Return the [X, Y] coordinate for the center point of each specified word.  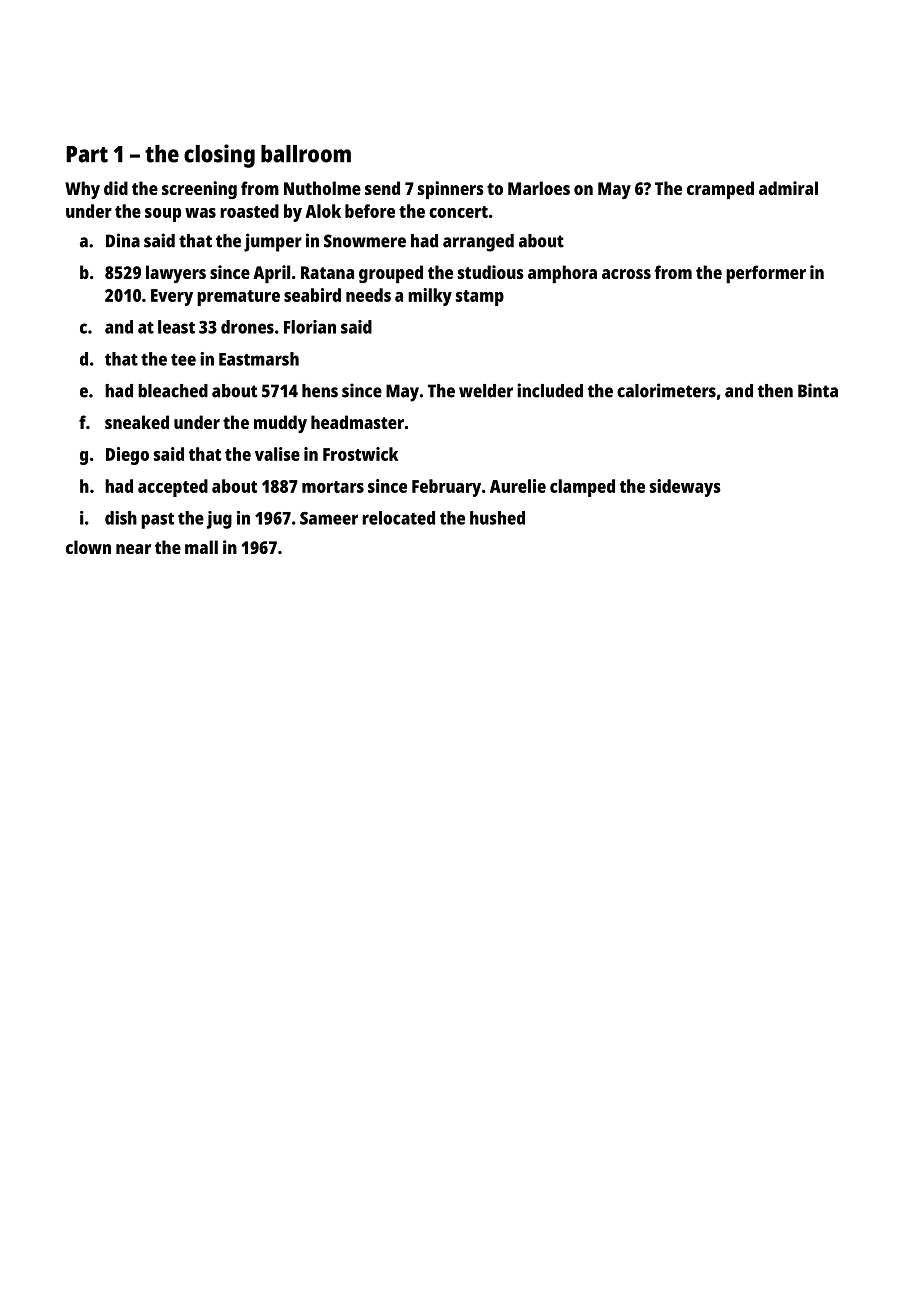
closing [219, 156]
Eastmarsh [259, 359]
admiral [788, 188]
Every [172, 297]
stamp [480, 298]
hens [320, 391]
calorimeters [666, 390]
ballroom [306, 154]
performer [766, 274]
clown [88, 547]
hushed [497, 518]
